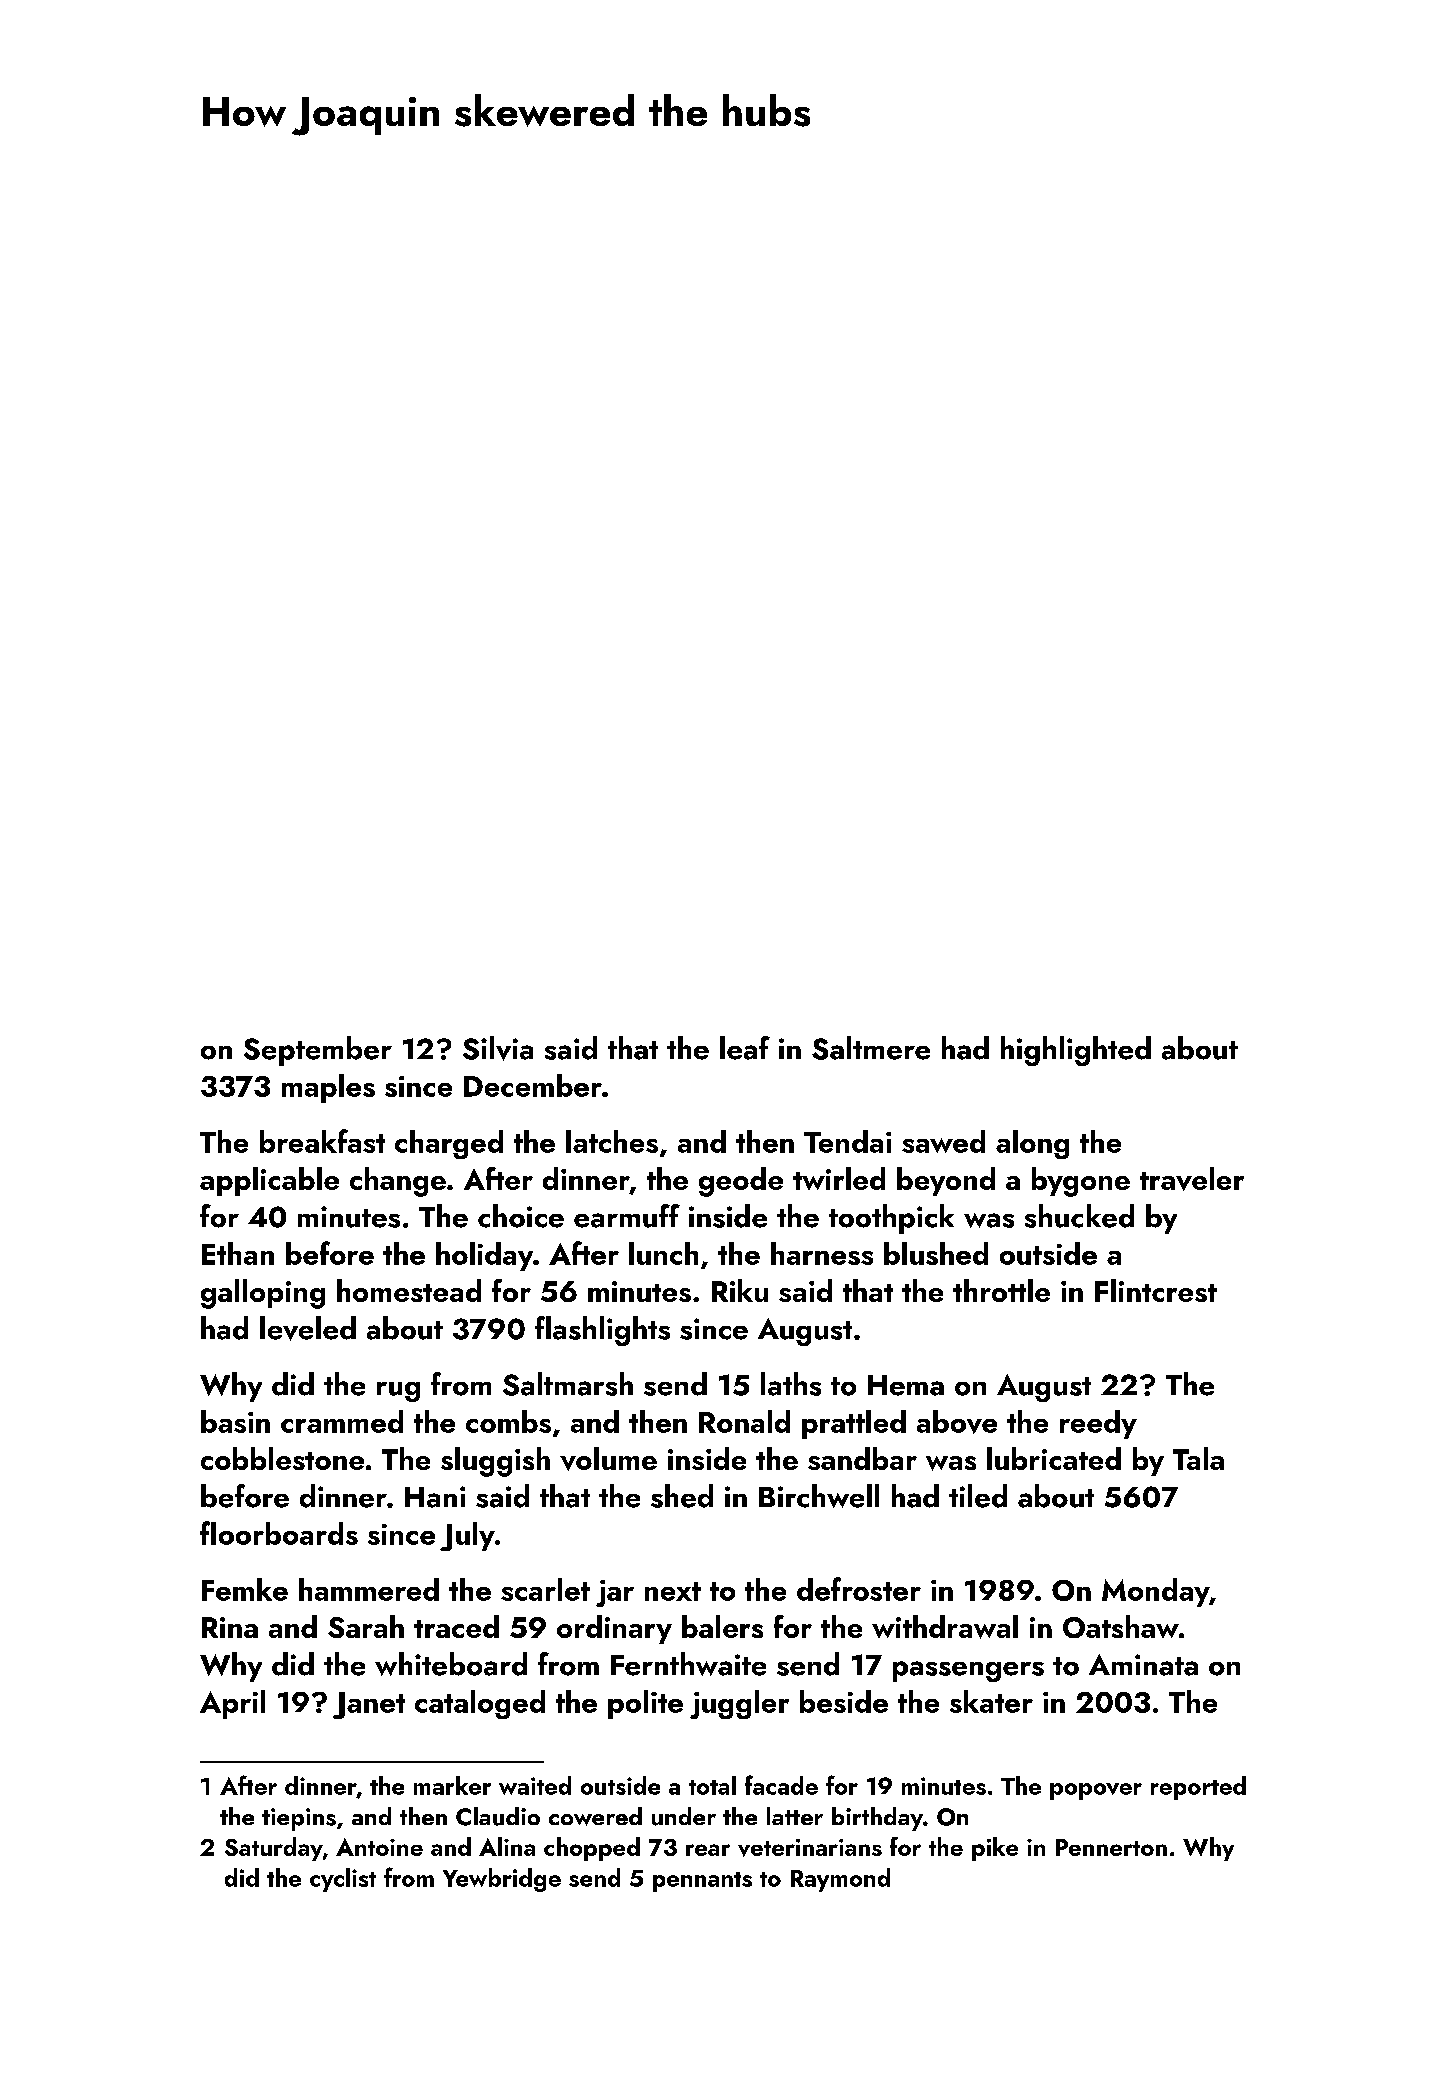 The image size is (1450, 2100). What do you see at coordinates (781, 1785) in the screenshot?
I see `facade` at bounding box center [781, 1785].
